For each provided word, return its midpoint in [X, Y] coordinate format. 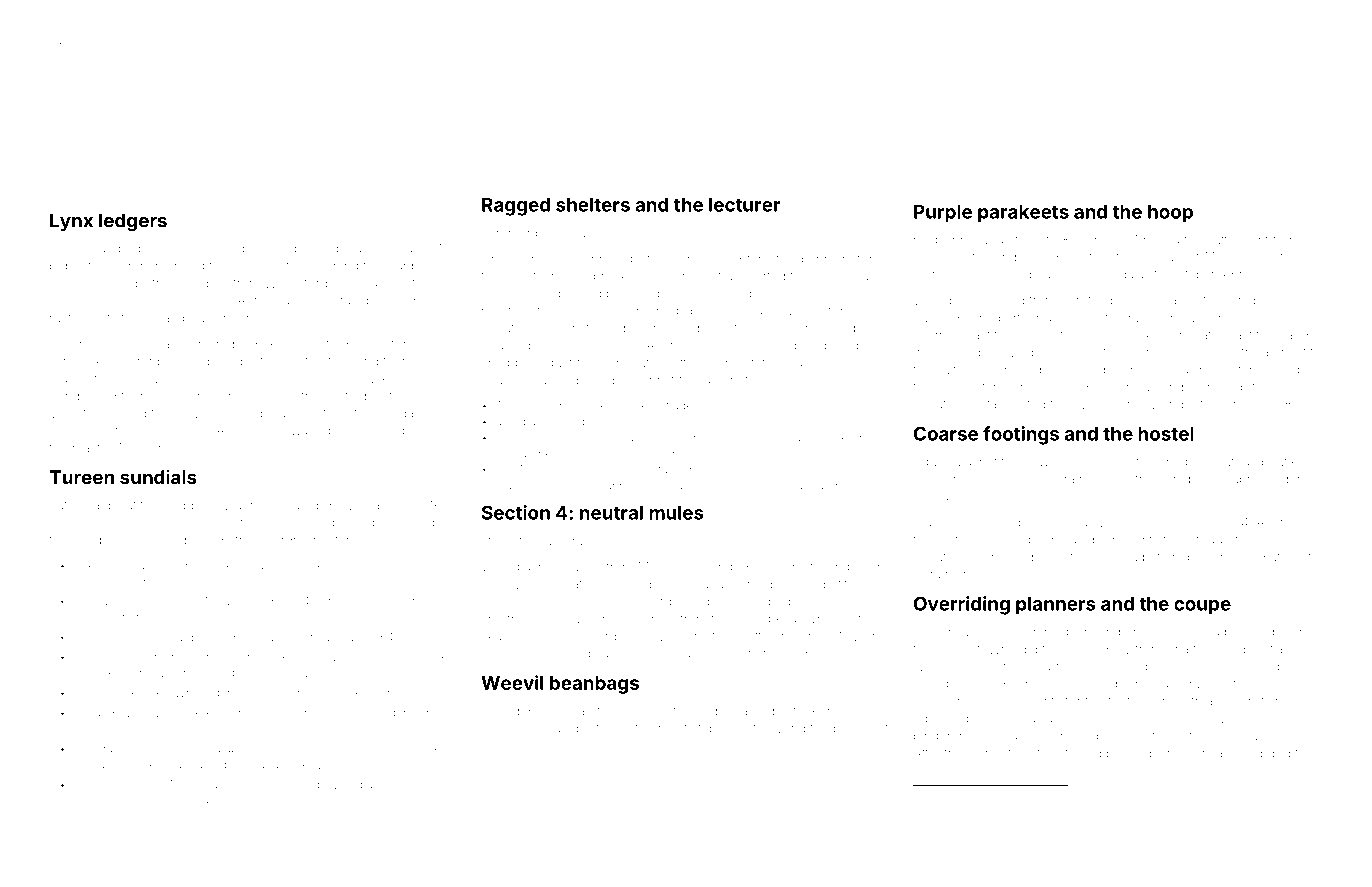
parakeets [1023, 213]
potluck [292, 266]
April [1235, 275]
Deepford [644, 602]
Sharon [502, 345]
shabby [143, 582]
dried [1086, 667]
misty [340, 397]
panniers [827, 261]
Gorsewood [135, 800]
